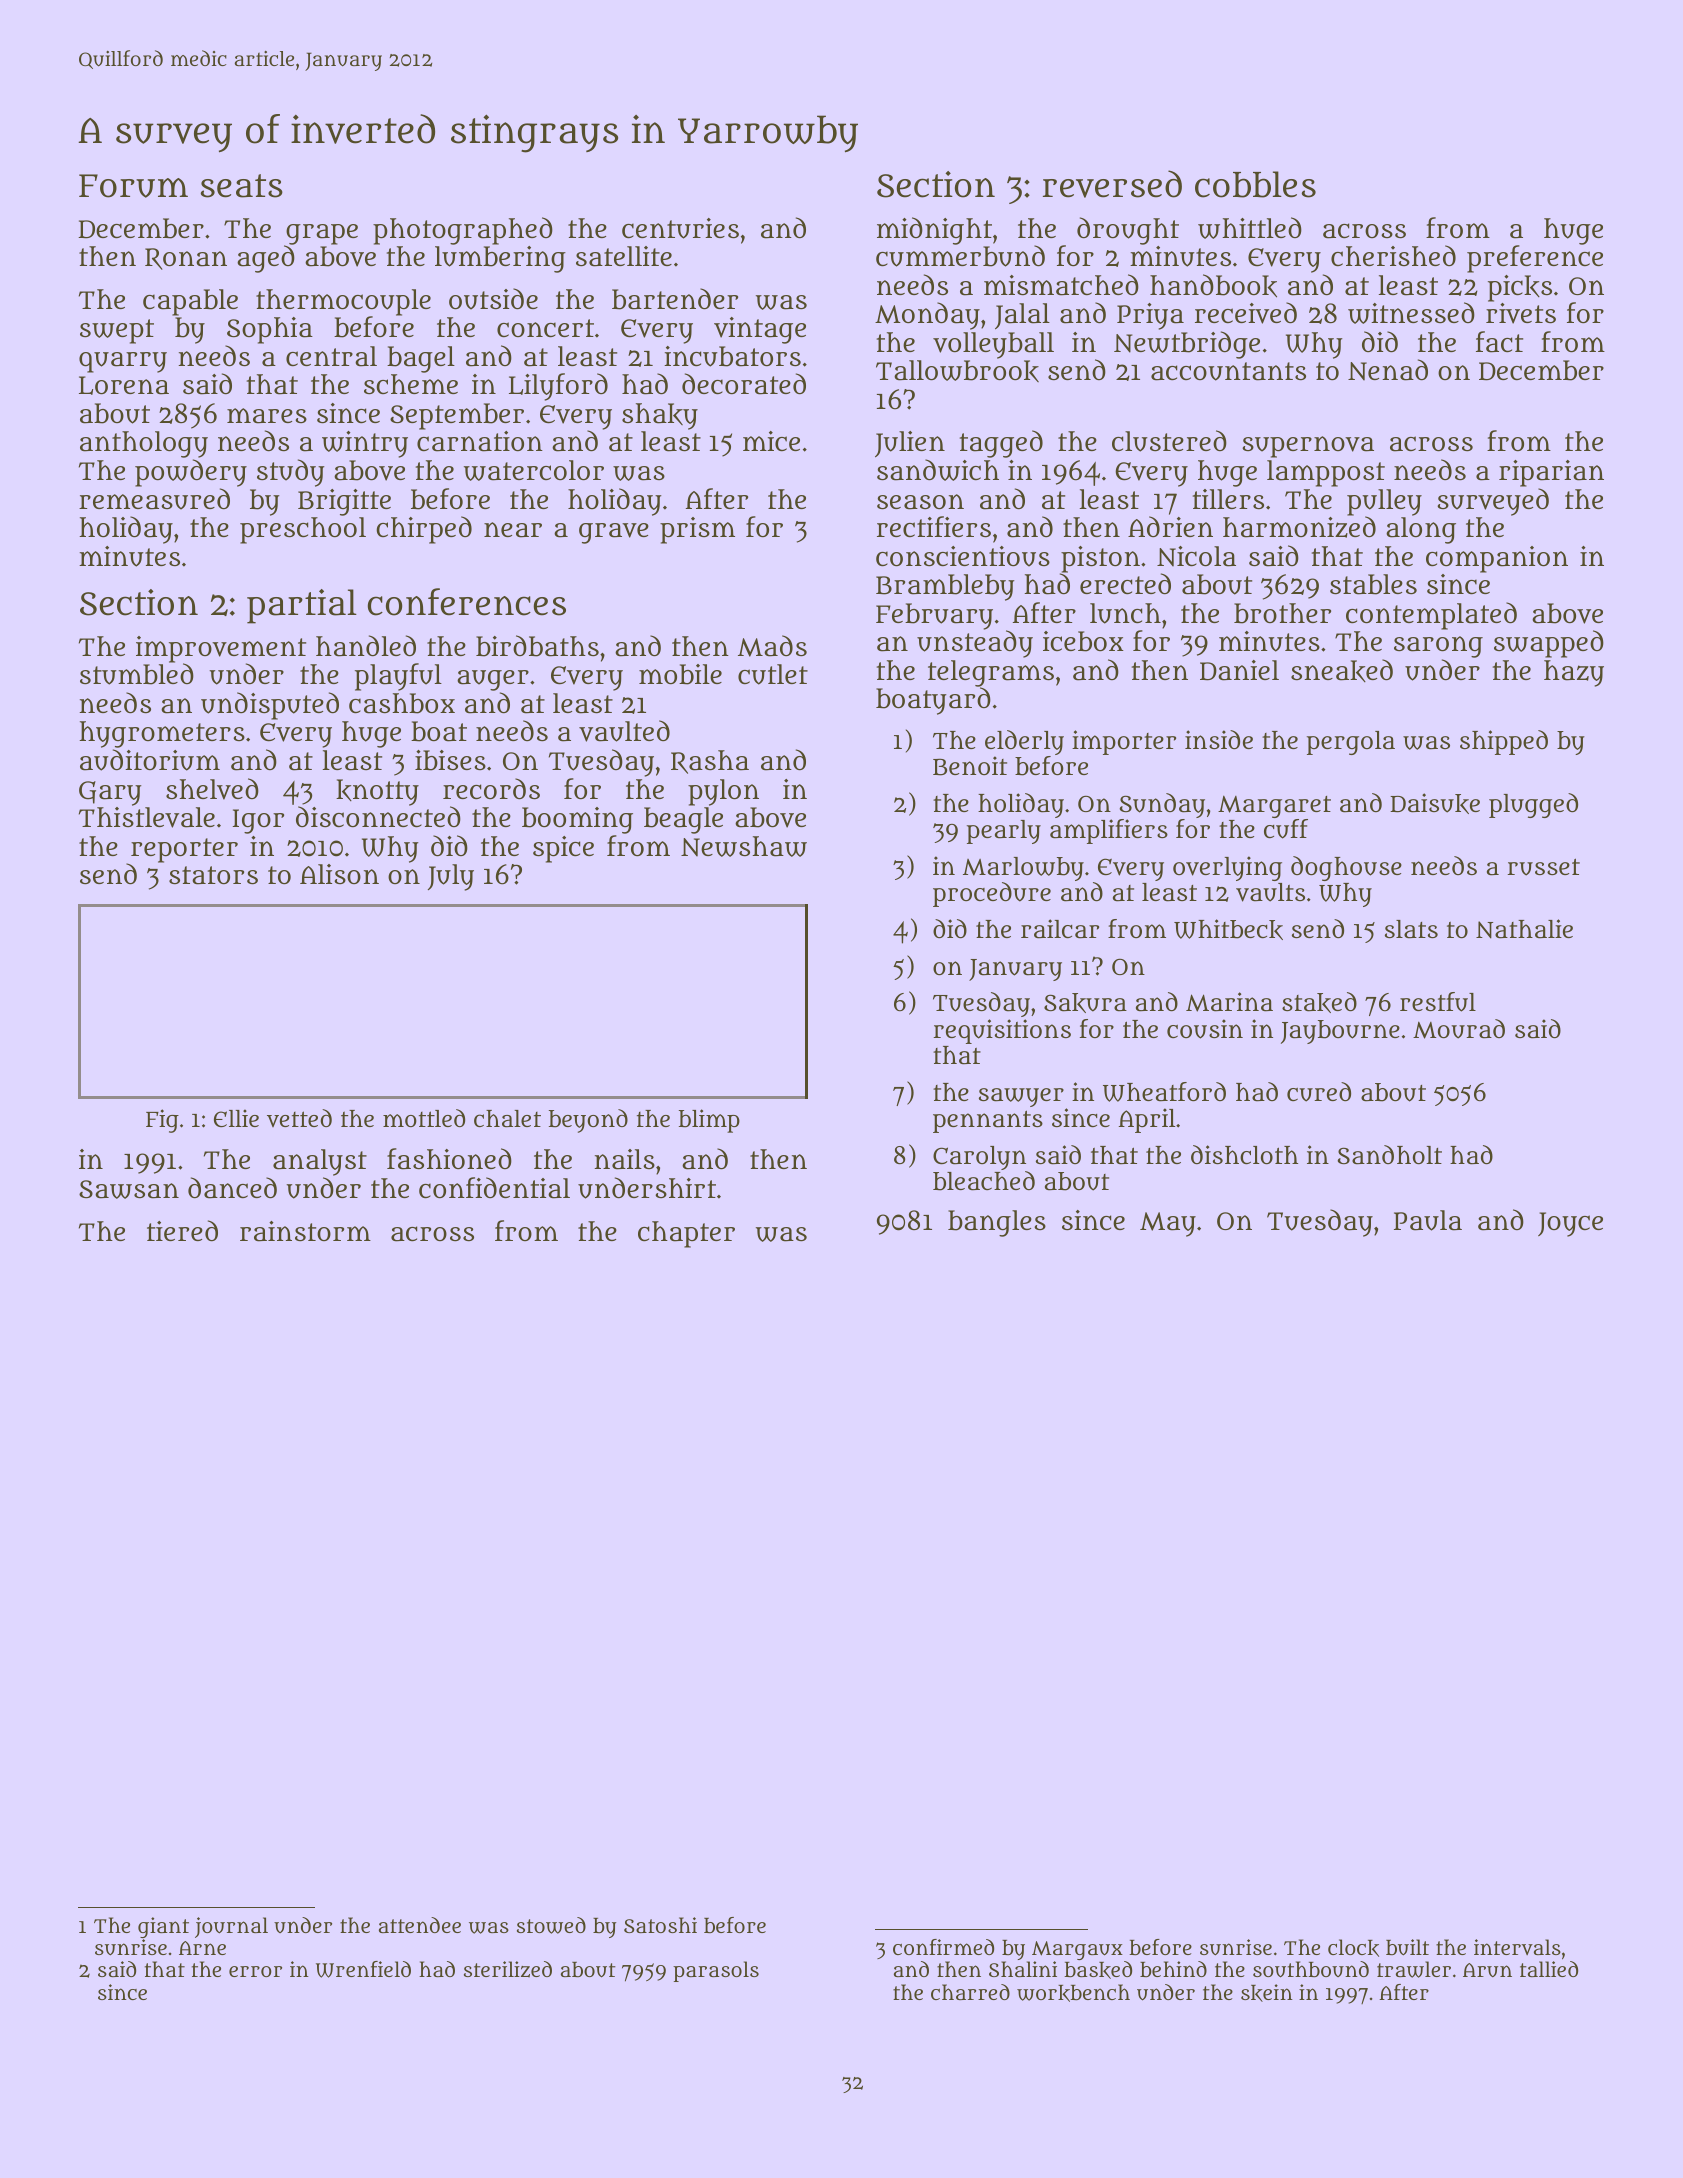  I want to click on mottled, so click(424, 1118).
